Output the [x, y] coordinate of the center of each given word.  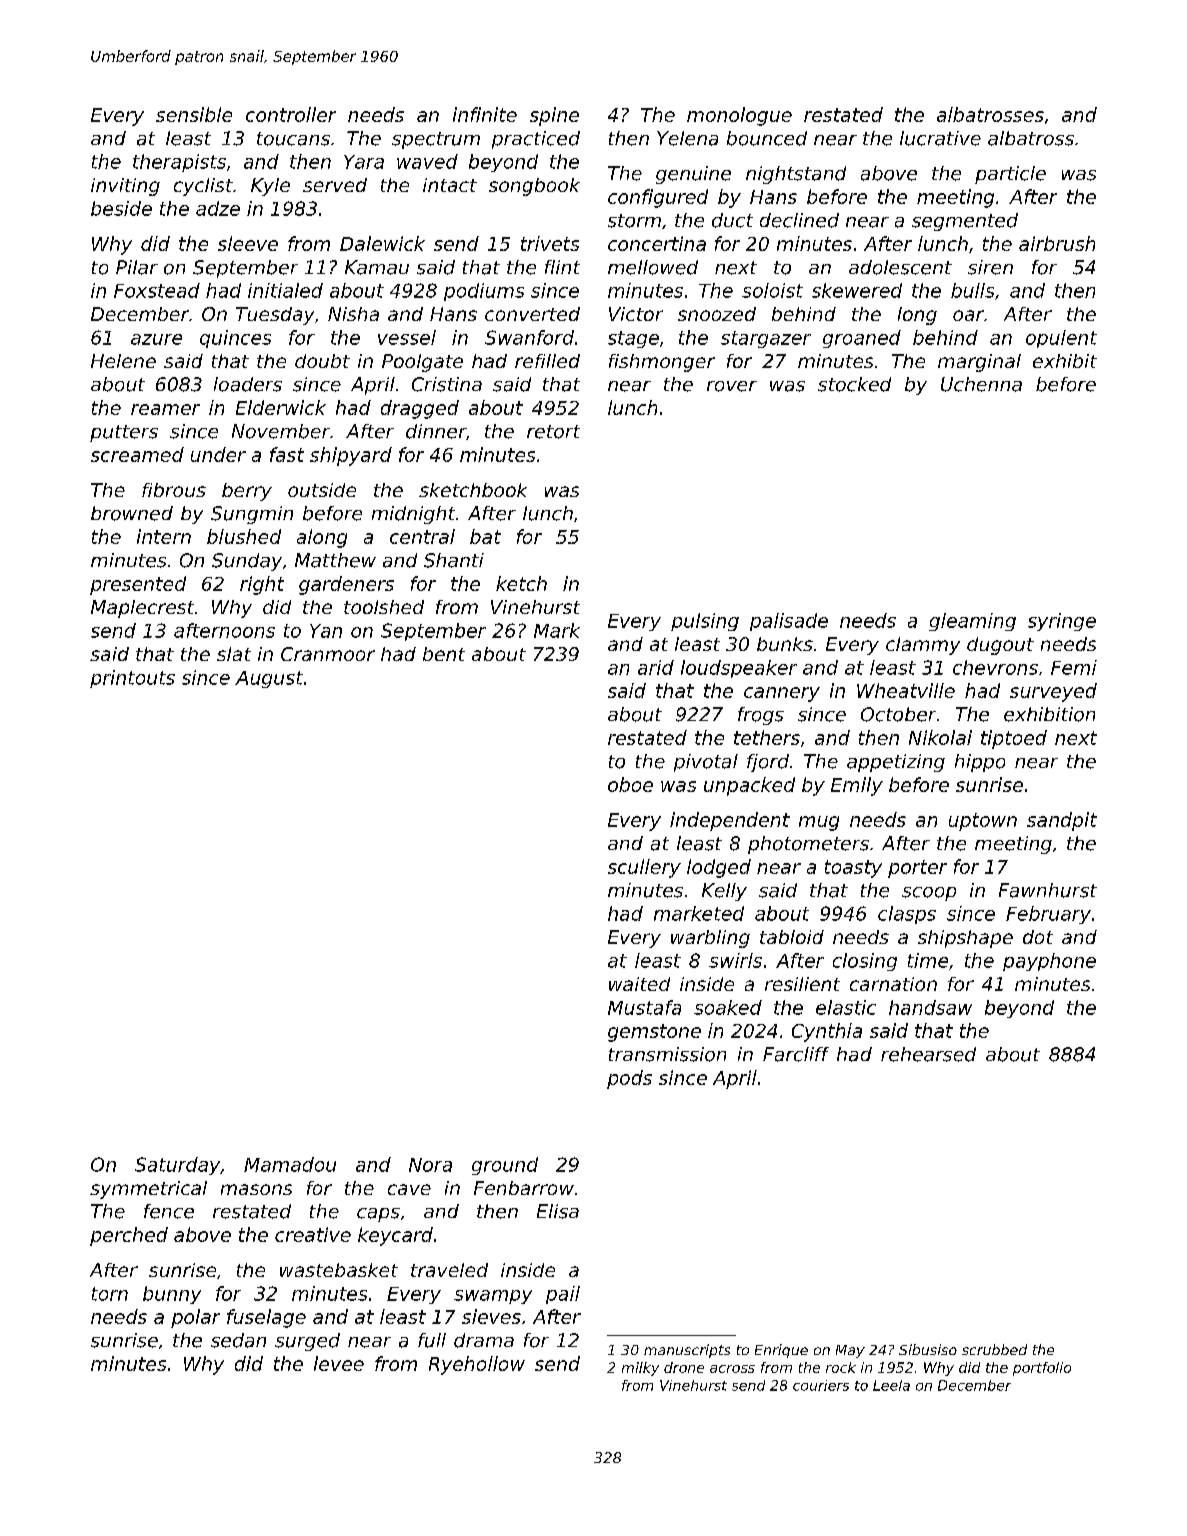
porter [917, 869]
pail [563, 1295]
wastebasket [339, 1270]
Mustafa [644, 1007]
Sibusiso [928, 1349]
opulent [1061, 339]
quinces [235, 339]
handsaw [930, 1007]
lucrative [940, 138]
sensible [194, 114]
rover [732, 386]
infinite [485, 114]
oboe [630, 784]
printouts [132, 679]
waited [639, 984]
